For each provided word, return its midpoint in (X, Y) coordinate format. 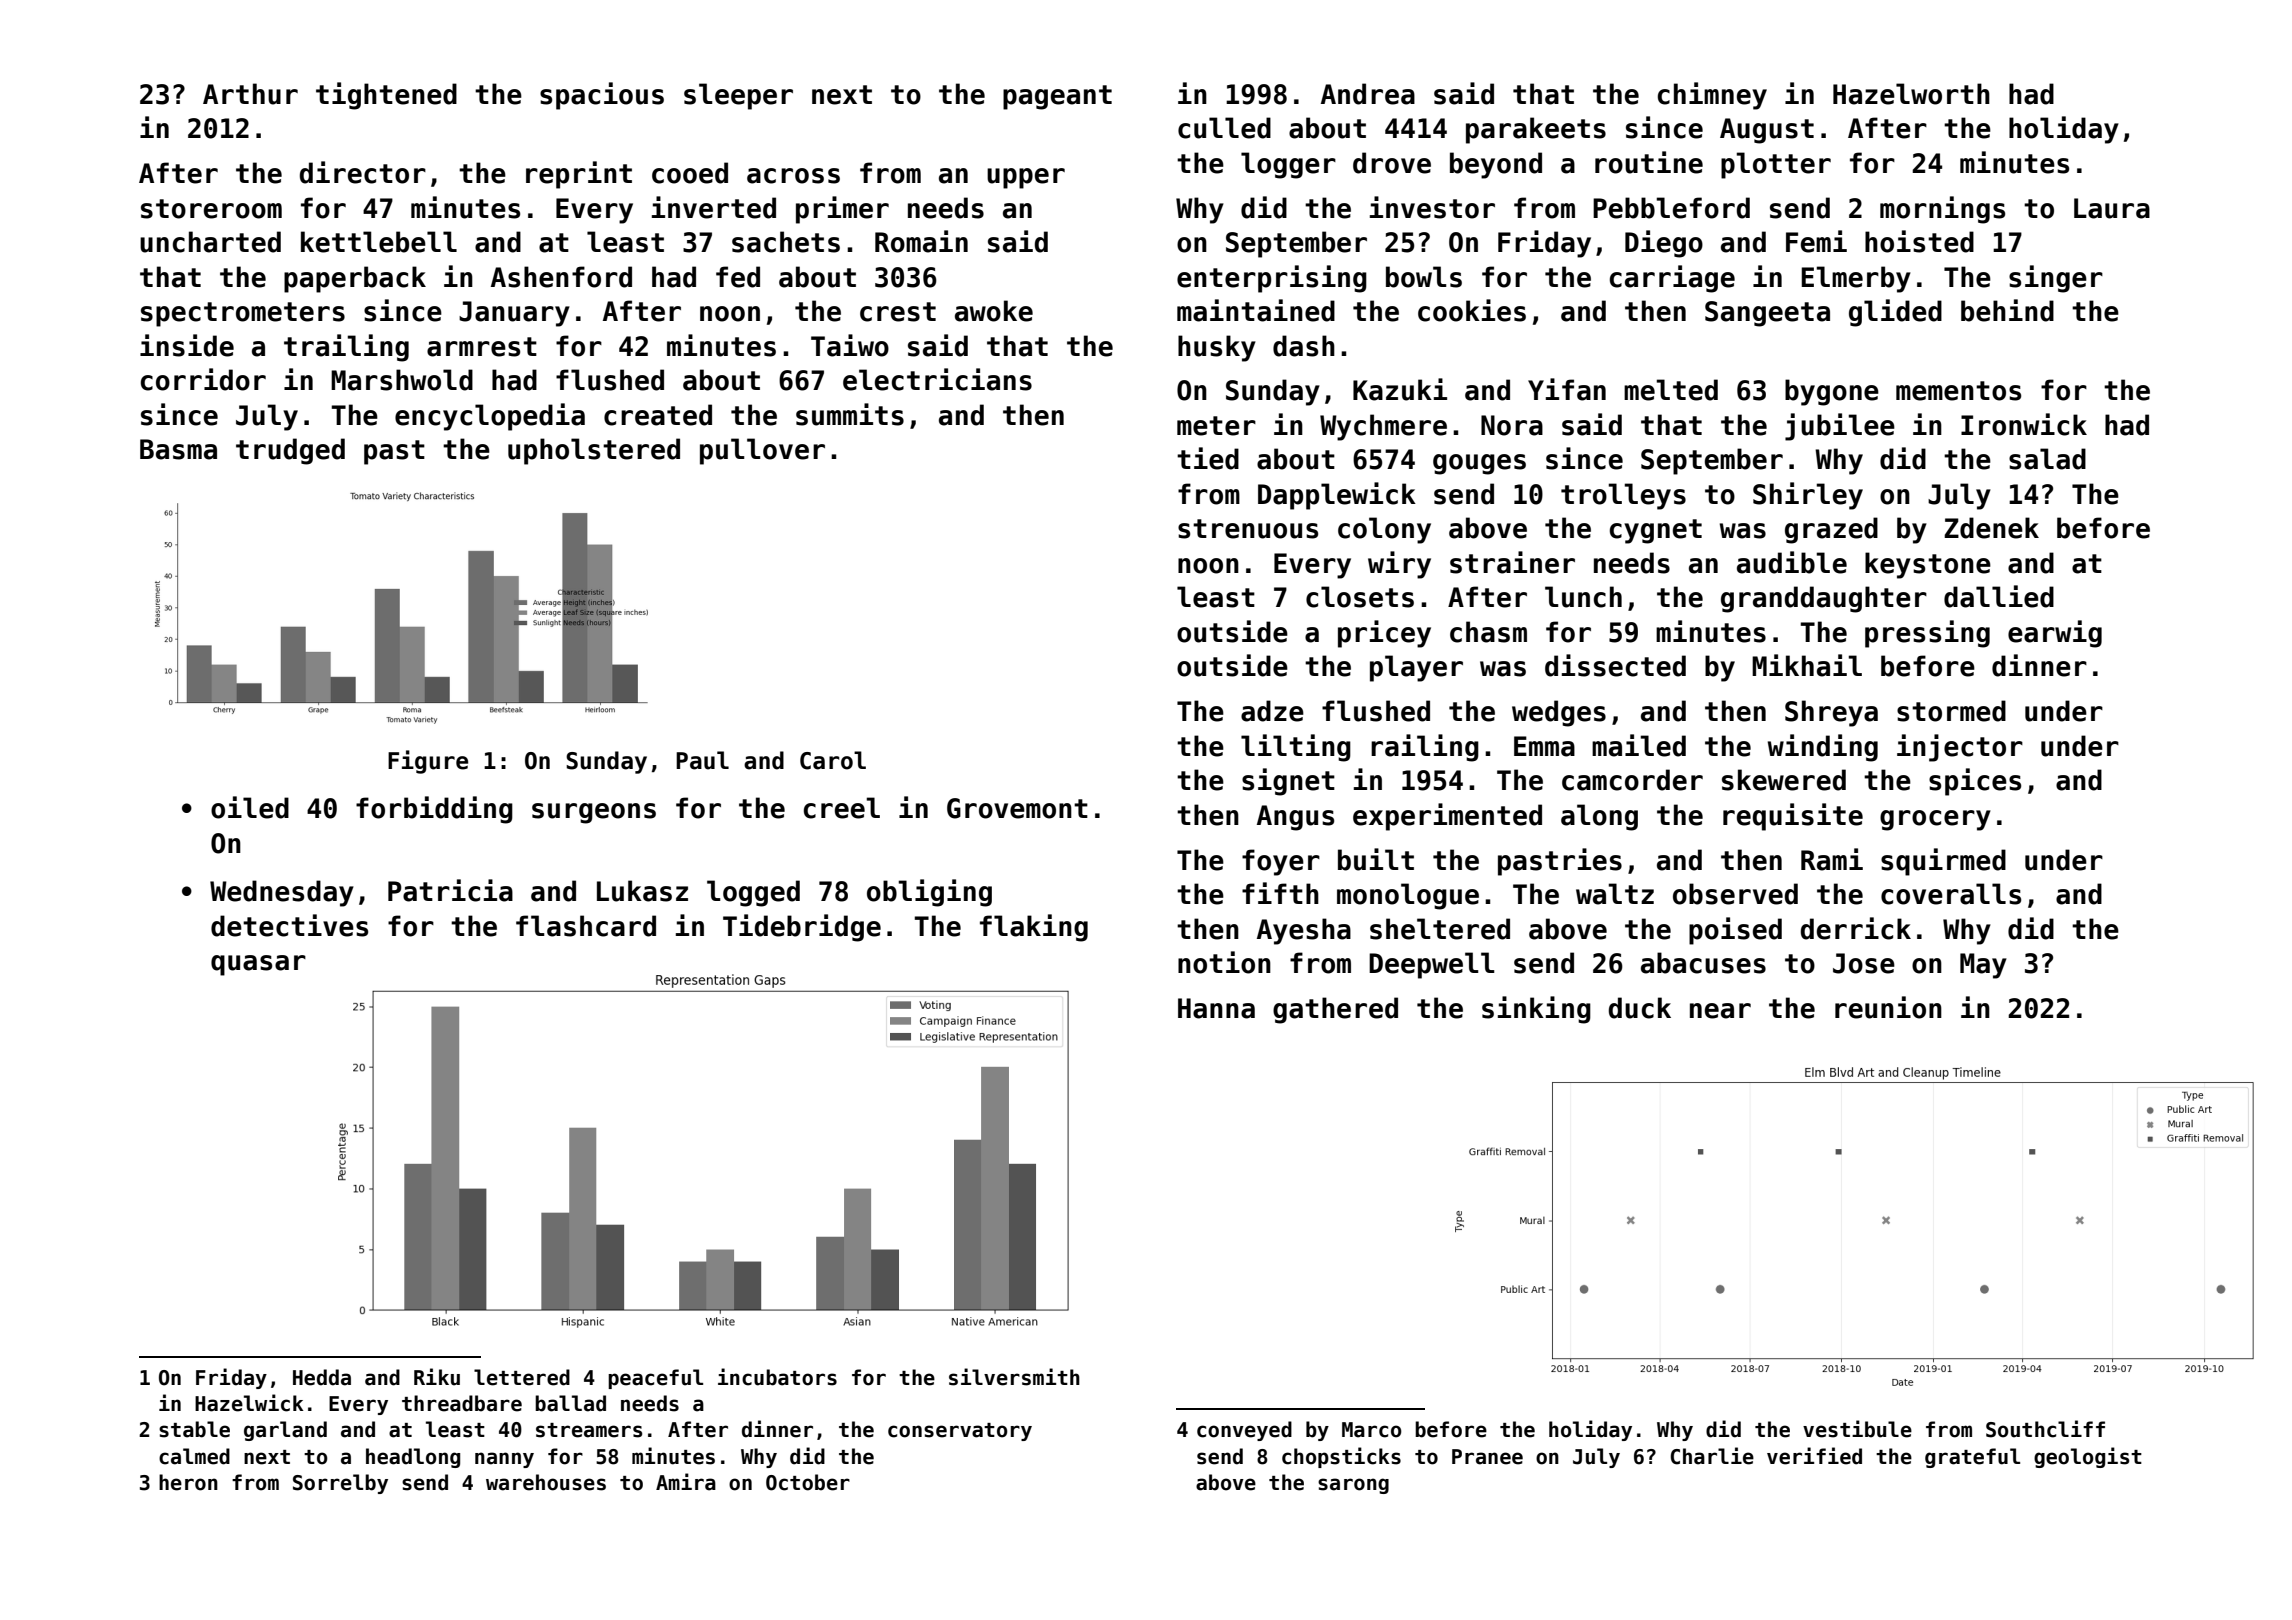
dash (1304, 346)
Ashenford (561, 277)
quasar (258, 965)
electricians (937, 379)
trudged (290, 451)
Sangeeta (1767, 314)
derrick (1856, 928)
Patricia (450, 890)
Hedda (322, 1377)
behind (2007, 310)
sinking (1536, 1010)
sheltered (1440, 929)
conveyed (1244, 1431)
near (1720, 1011)
